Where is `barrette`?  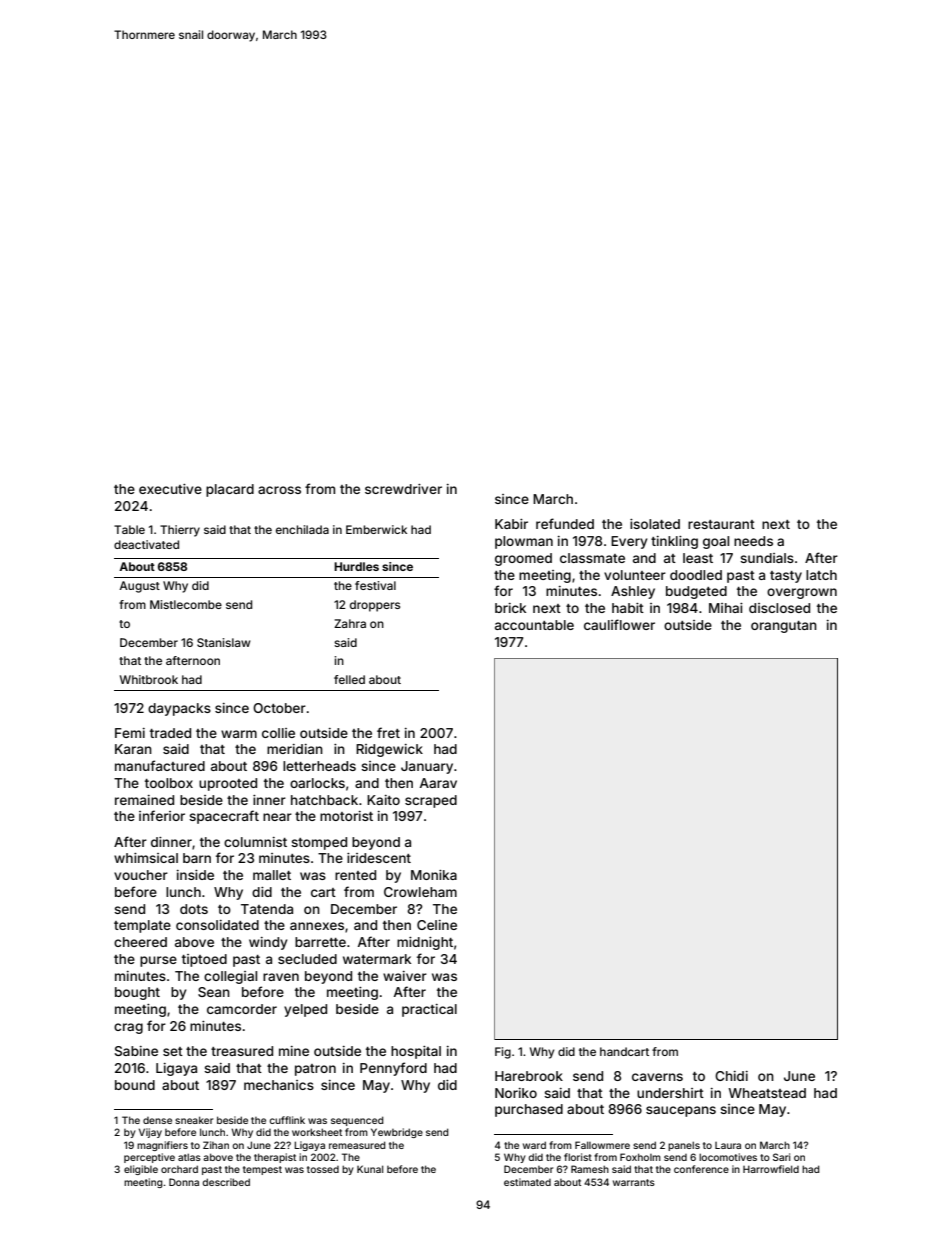
barrette is located at coordinates (320, 942).
